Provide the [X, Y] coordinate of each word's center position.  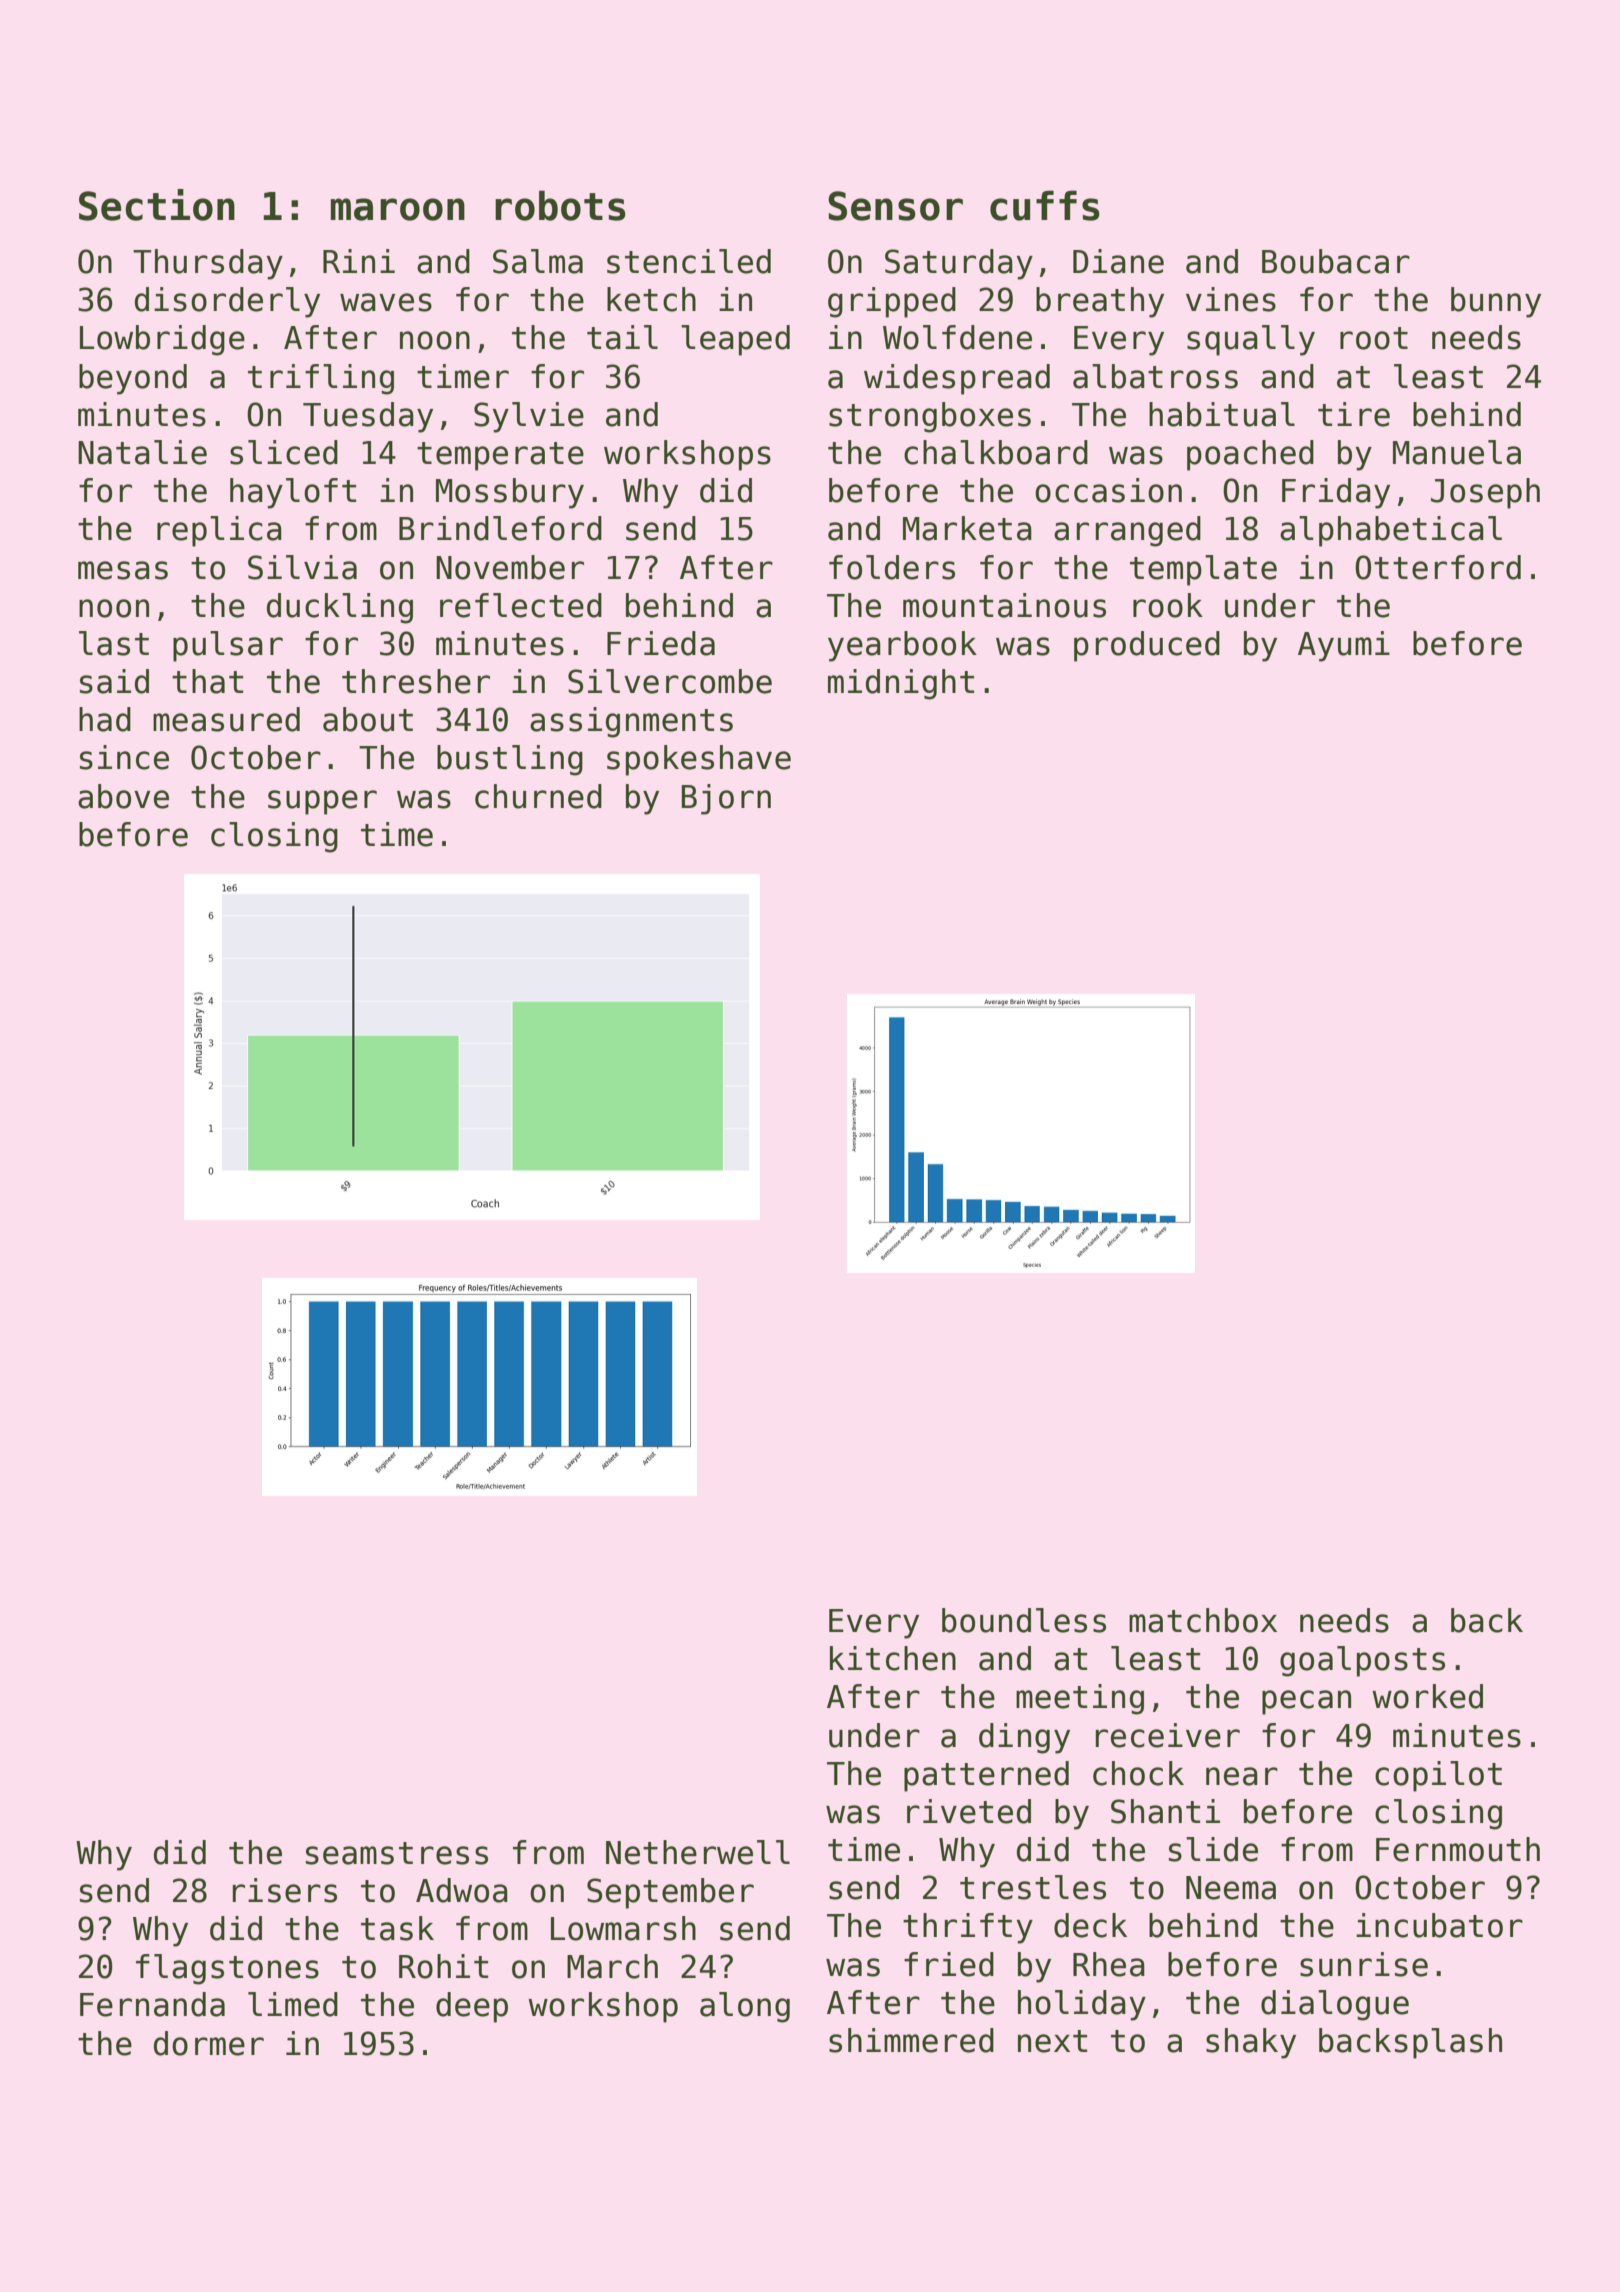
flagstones [227, 1969]
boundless [1024, 1620]
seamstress [397, 1853]
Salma [538, 261]
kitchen [893, 1658]
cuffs [1045, 205]
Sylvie [529, 417]
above [123, 796]
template [1203, 570]
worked [1427, 1696]
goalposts [1362, 1661]
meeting [1080, 1699]
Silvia [302, 567]
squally [1251, 340]
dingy [1024, 1738]
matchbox [1203, 1620]
